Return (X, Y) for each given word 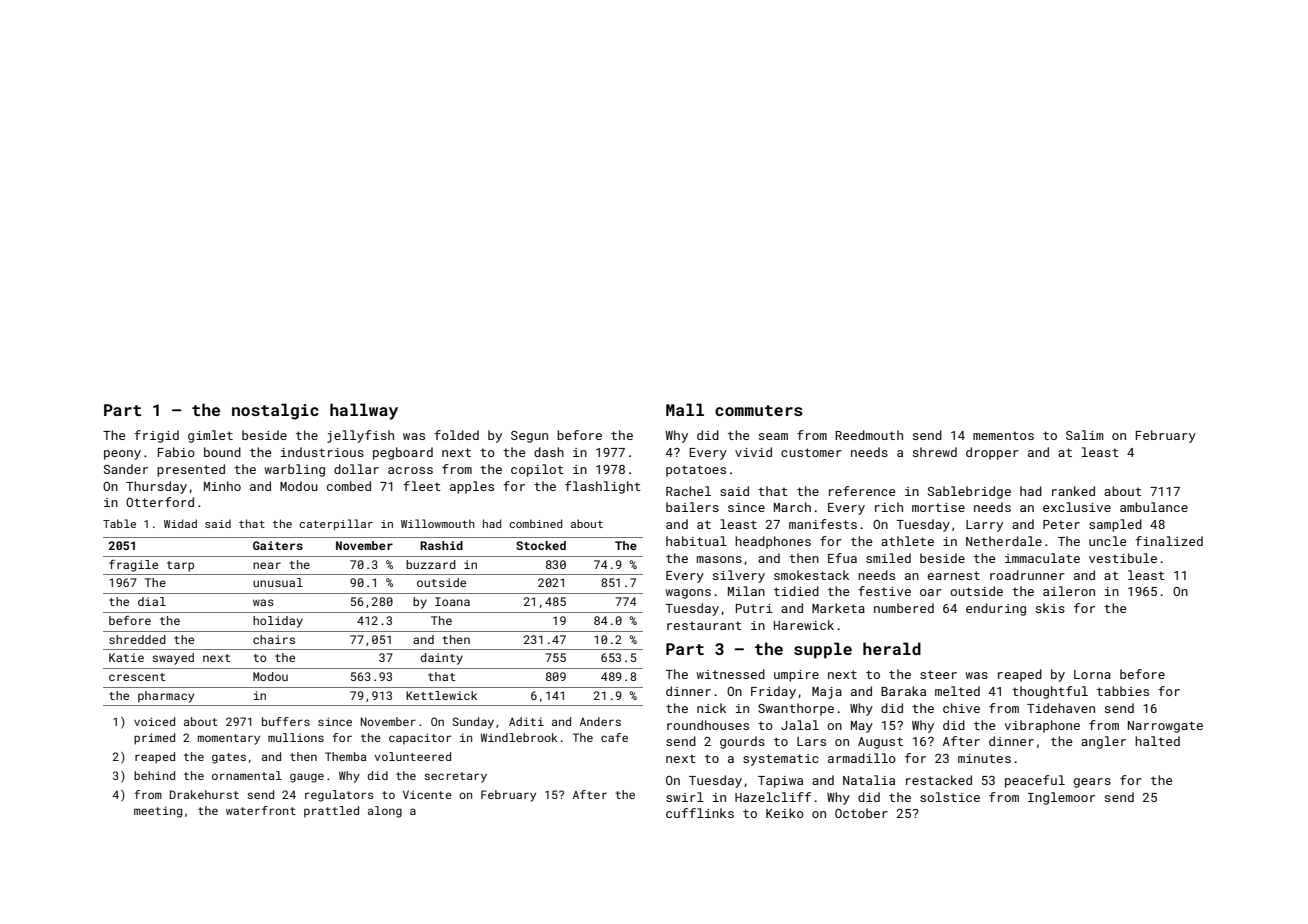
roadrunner (1027, 575)
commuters (759, 410)
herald (892, 648)
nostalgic (275, 411)
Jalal (800, 725)
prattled (331, 812)
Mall (685, 409)
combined (535, 523)
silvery (739, 576)
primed (154, 739)
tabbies (1123, 691)
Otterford (160, 502)
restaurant (704, 625)
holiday (278, 622)
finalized (1169, 541)
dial (152, 601)
